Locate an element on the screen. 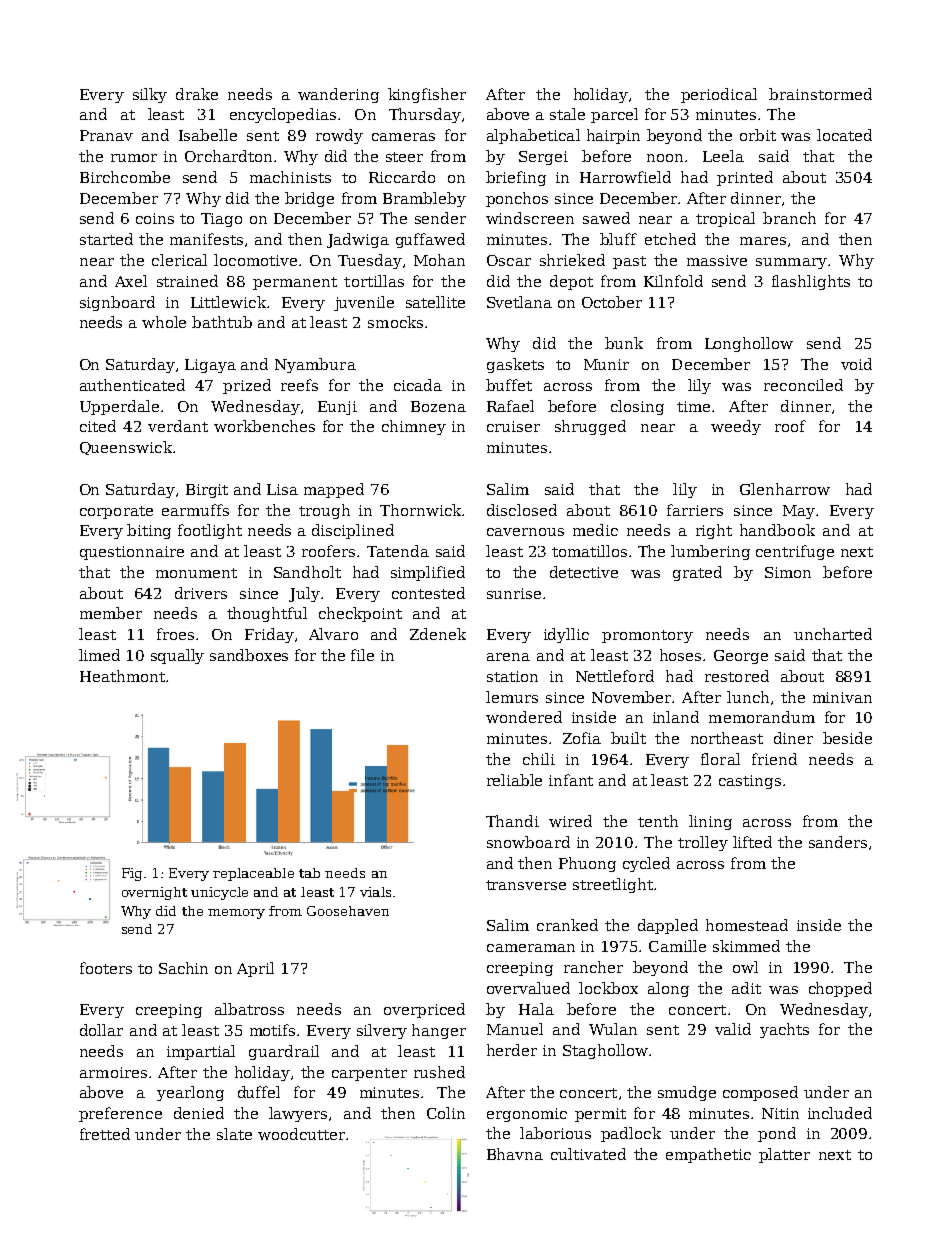  beside is located at coordinates (847, 738).
